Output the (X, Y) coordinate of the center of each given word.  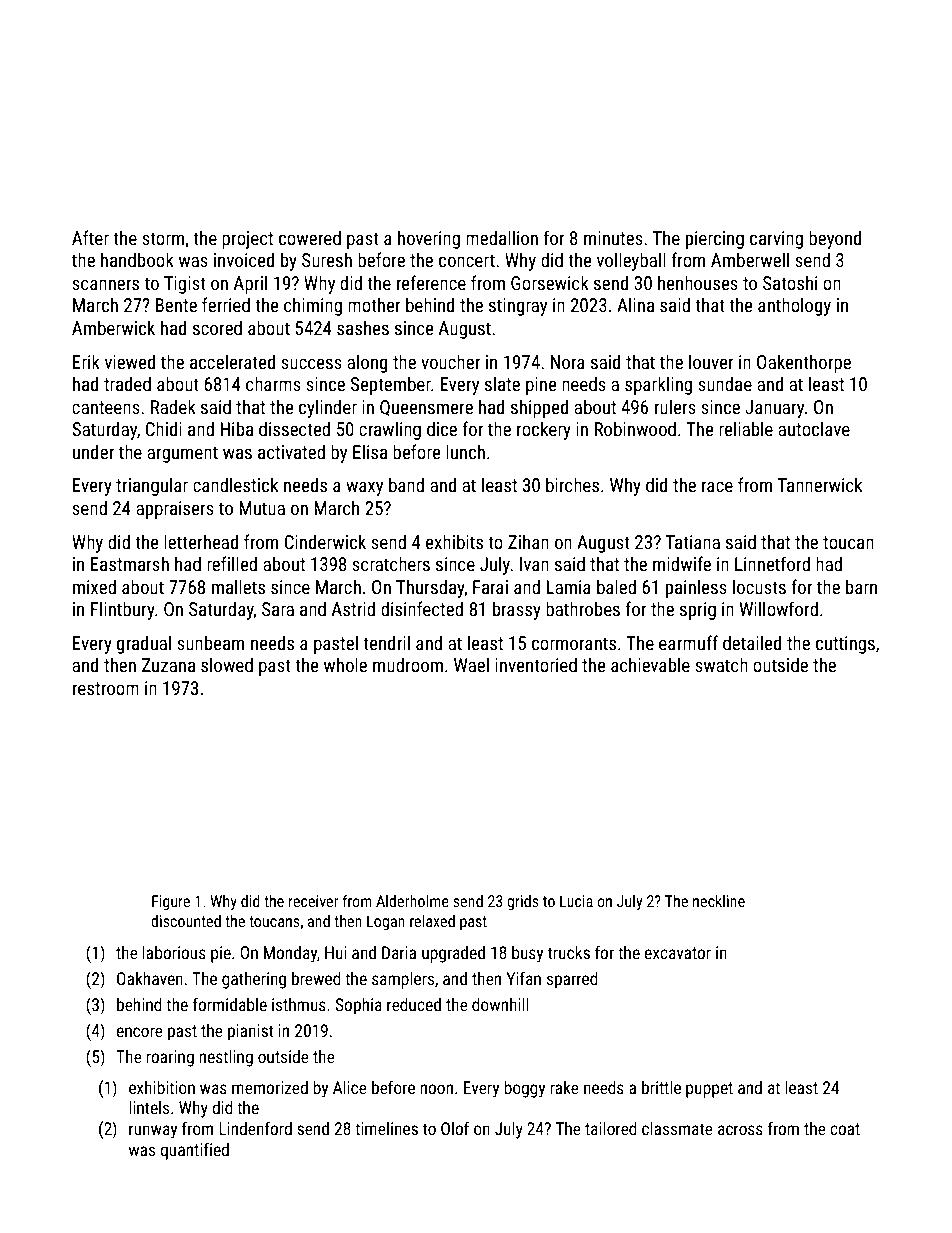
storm (163, 238)
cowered (310, 237)
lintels (149, 1107)
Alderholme (412, 901)
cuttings (845, 645)
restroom (106, 688)
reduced (414, 1004)
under (93, 451)
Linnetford (772, 563)
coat (845, 1129)
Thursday (430, 588)
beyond (835, 239)
